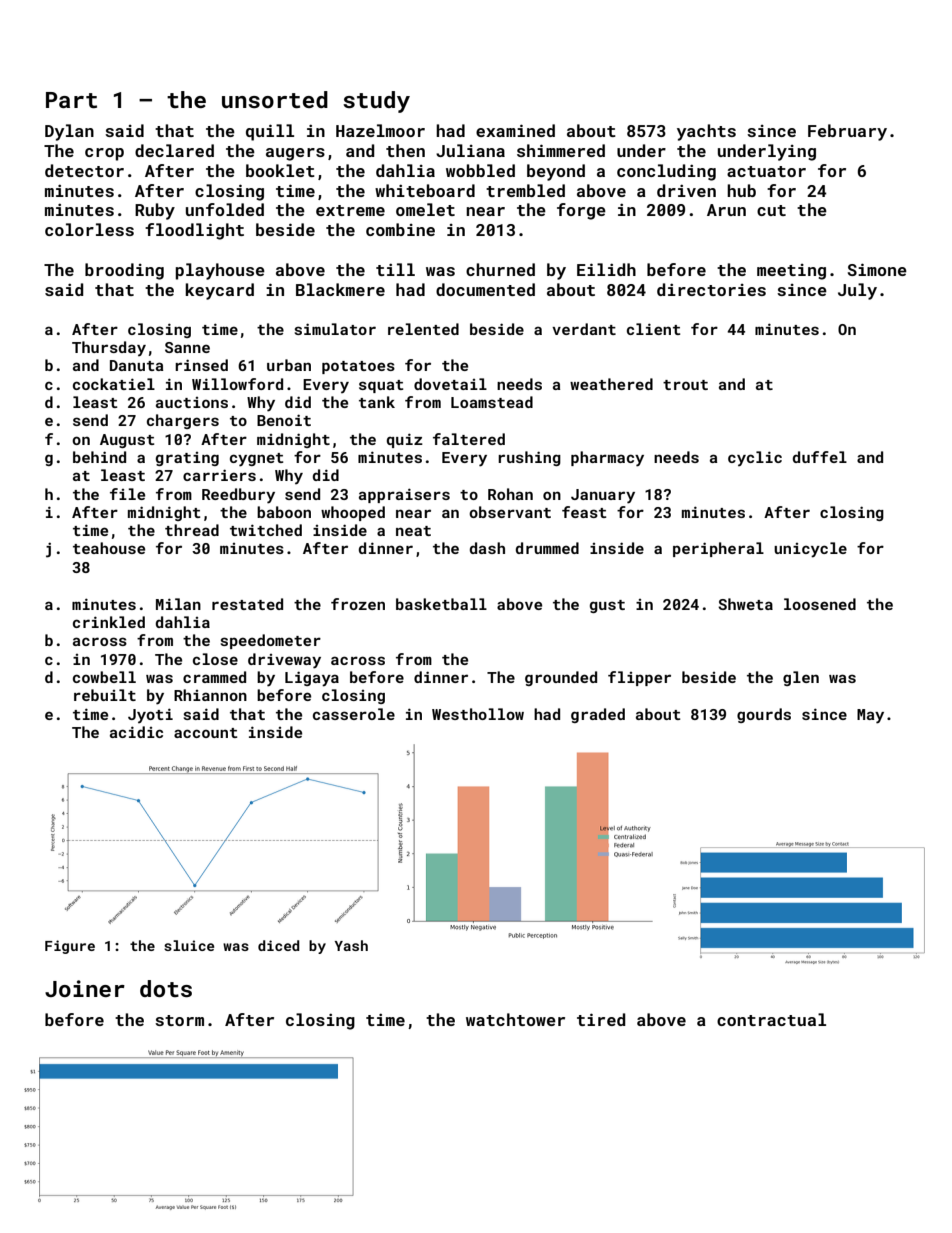  What do you see at coordinates (351, 945) in the screenshot?
I see `Yash` at bounding box center [351, 945].
